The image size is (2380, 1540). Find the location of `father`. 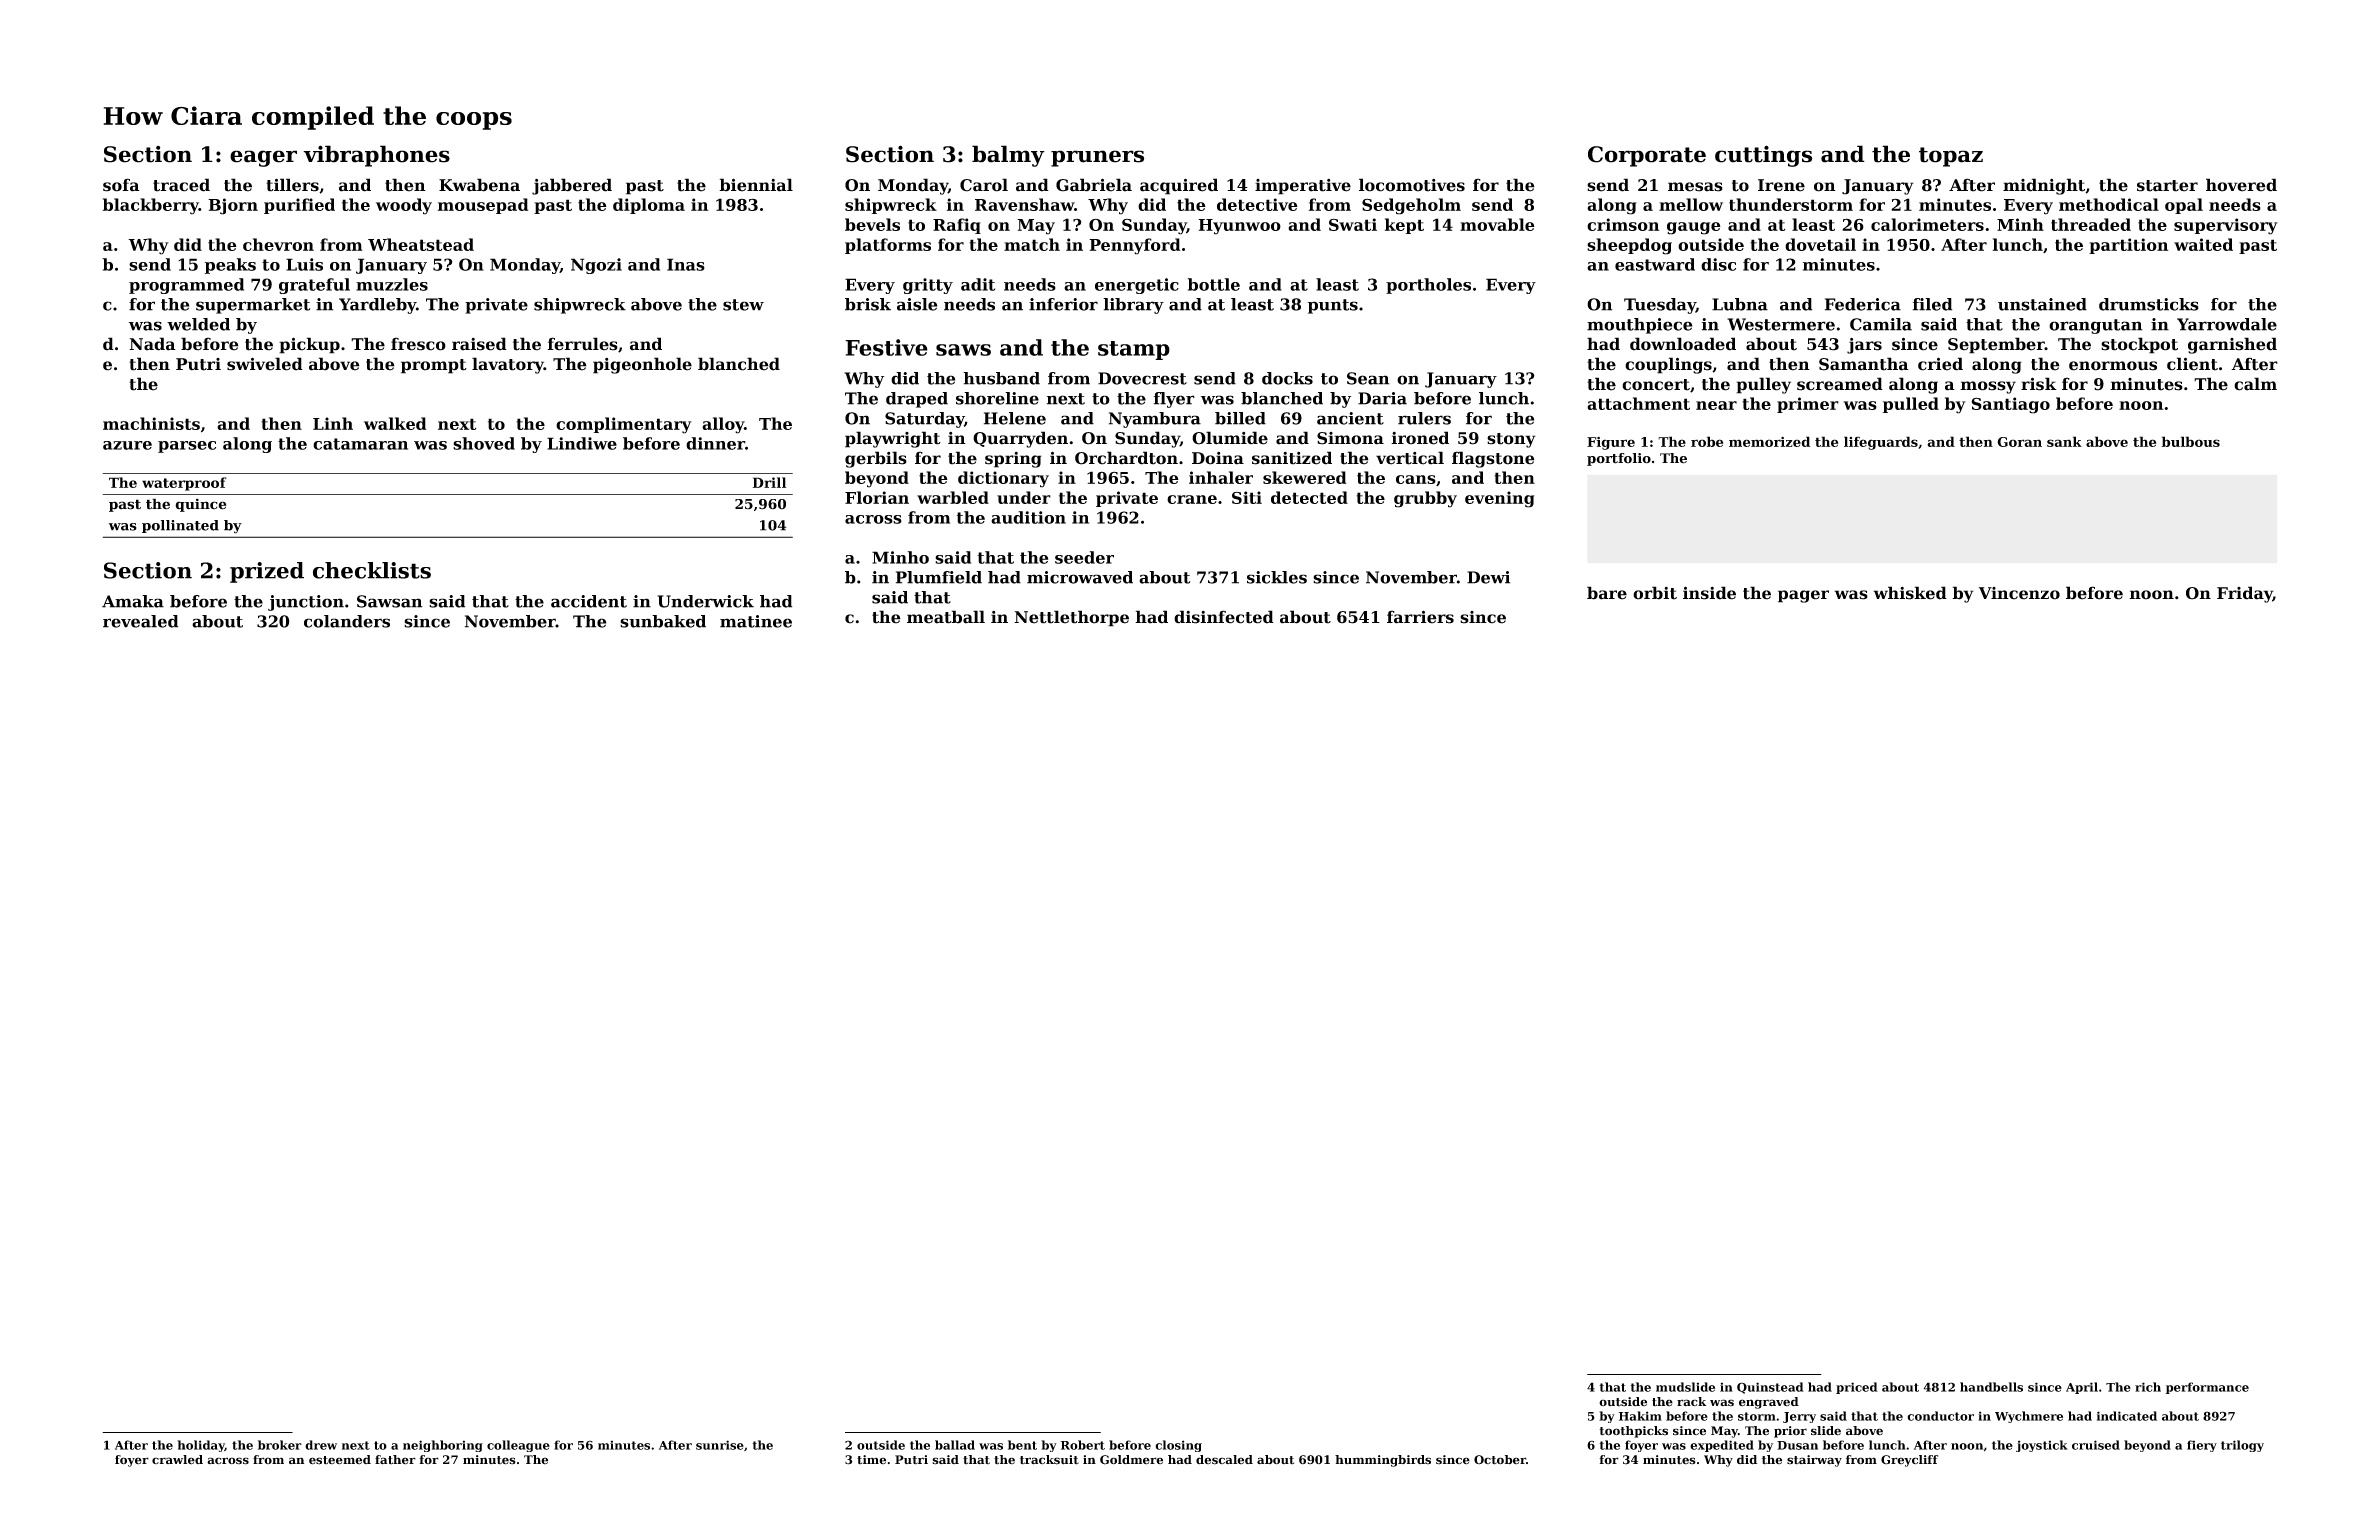

father is located at coordinates (395, 1460).
